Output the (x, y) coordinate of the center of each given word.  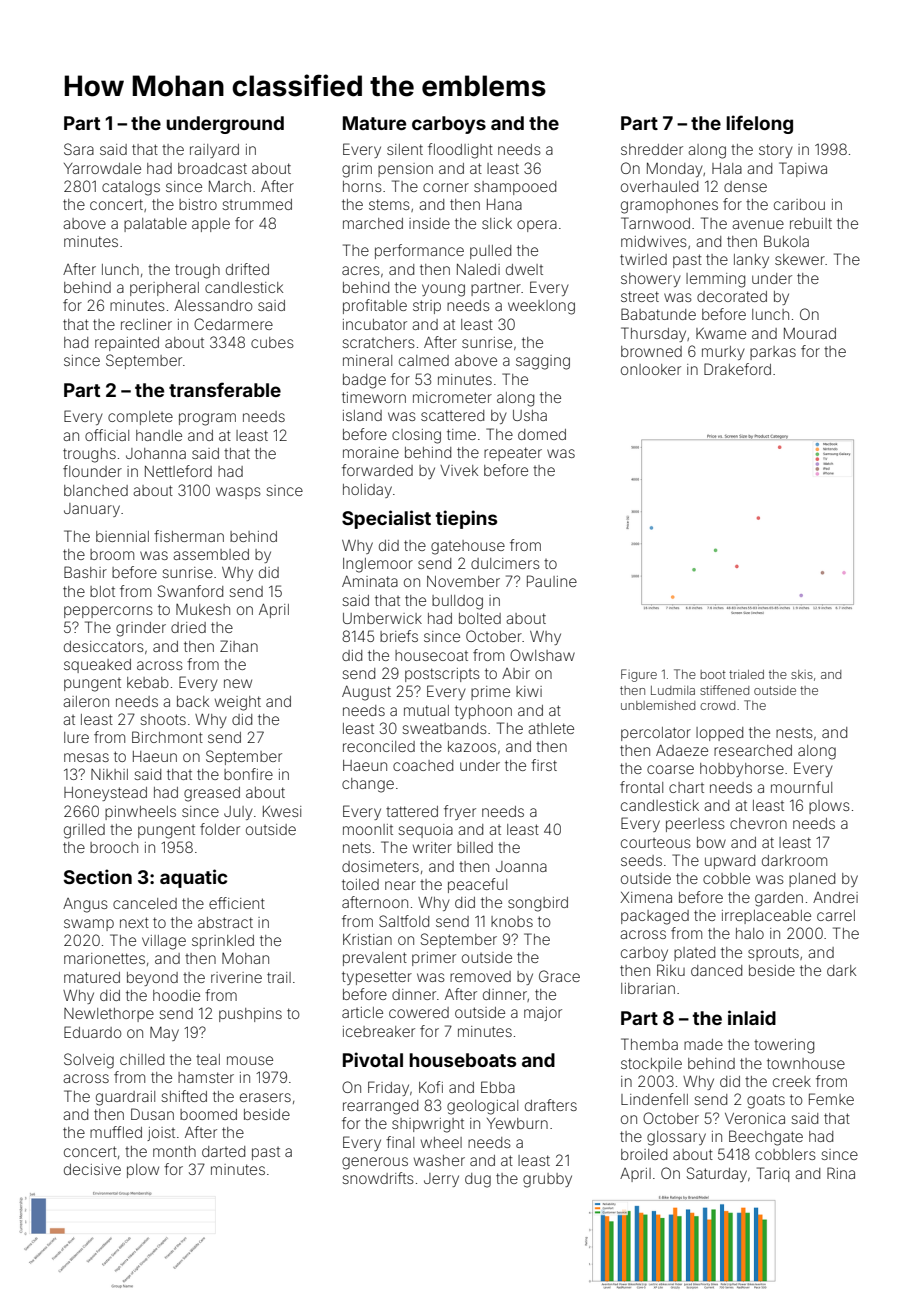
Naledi (478, 269)
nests (794, 733)
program (207, 419)
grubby (547, 1180)
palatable (155, 225)
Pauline (552, 581)
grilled (84, 831)
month (174, 1151)
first (544, 765)
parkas (773, 353)
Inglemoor (378, 565)
